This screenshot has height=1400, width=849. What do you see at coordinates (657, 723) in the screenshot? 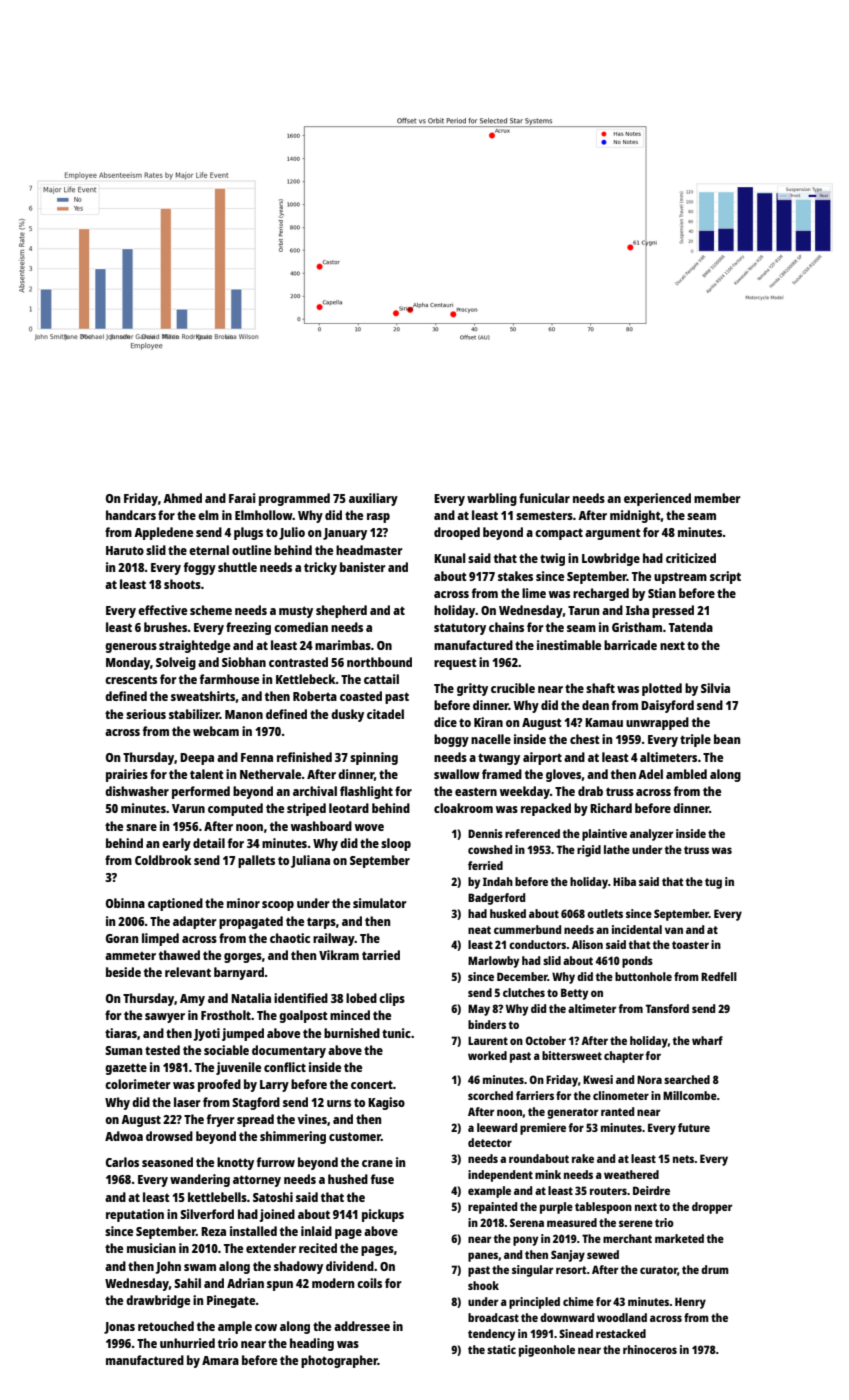
I see `unwrapped` at bounding box center [657, 723].
